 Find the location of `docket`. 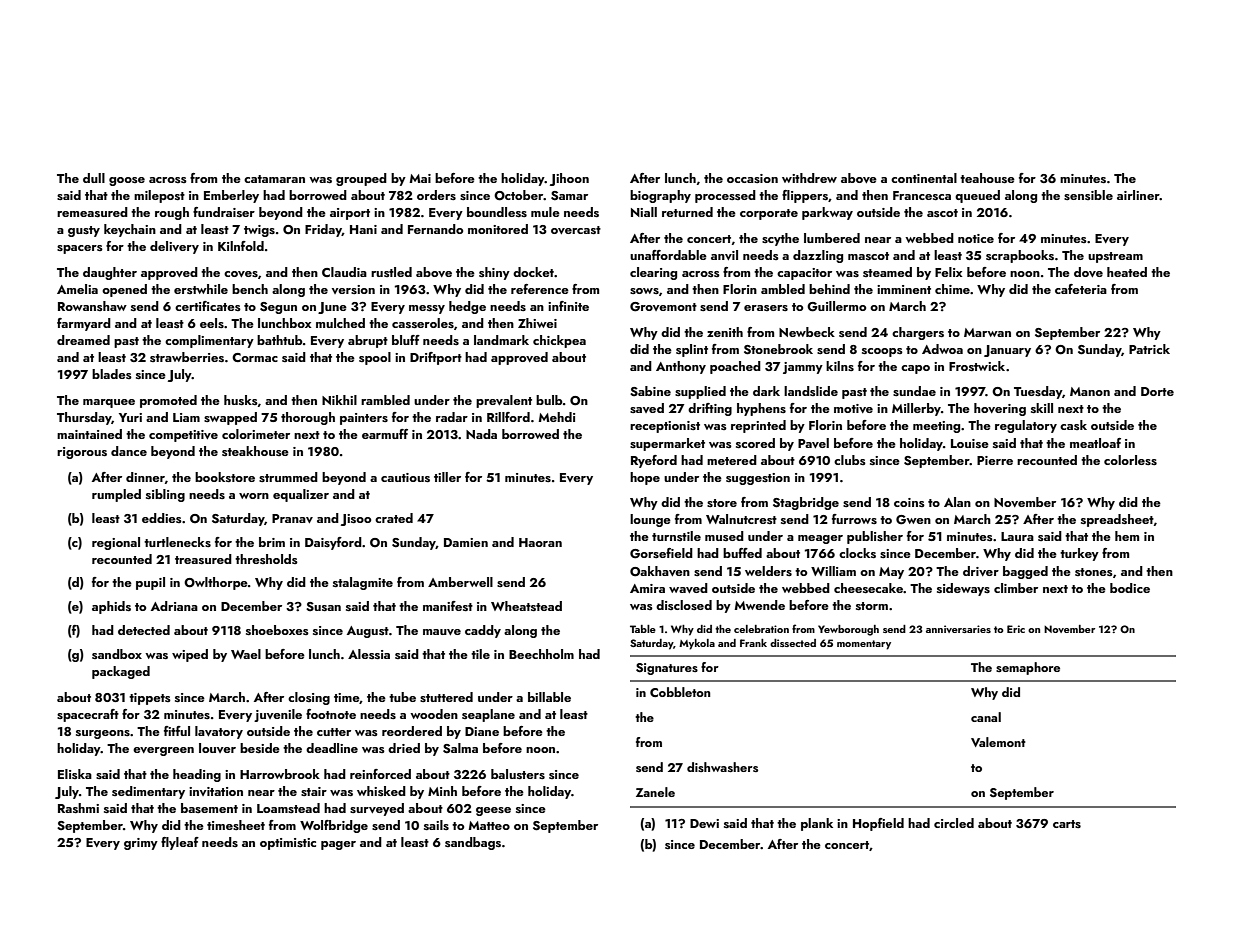

docket is located at coordinates (533, 272).
